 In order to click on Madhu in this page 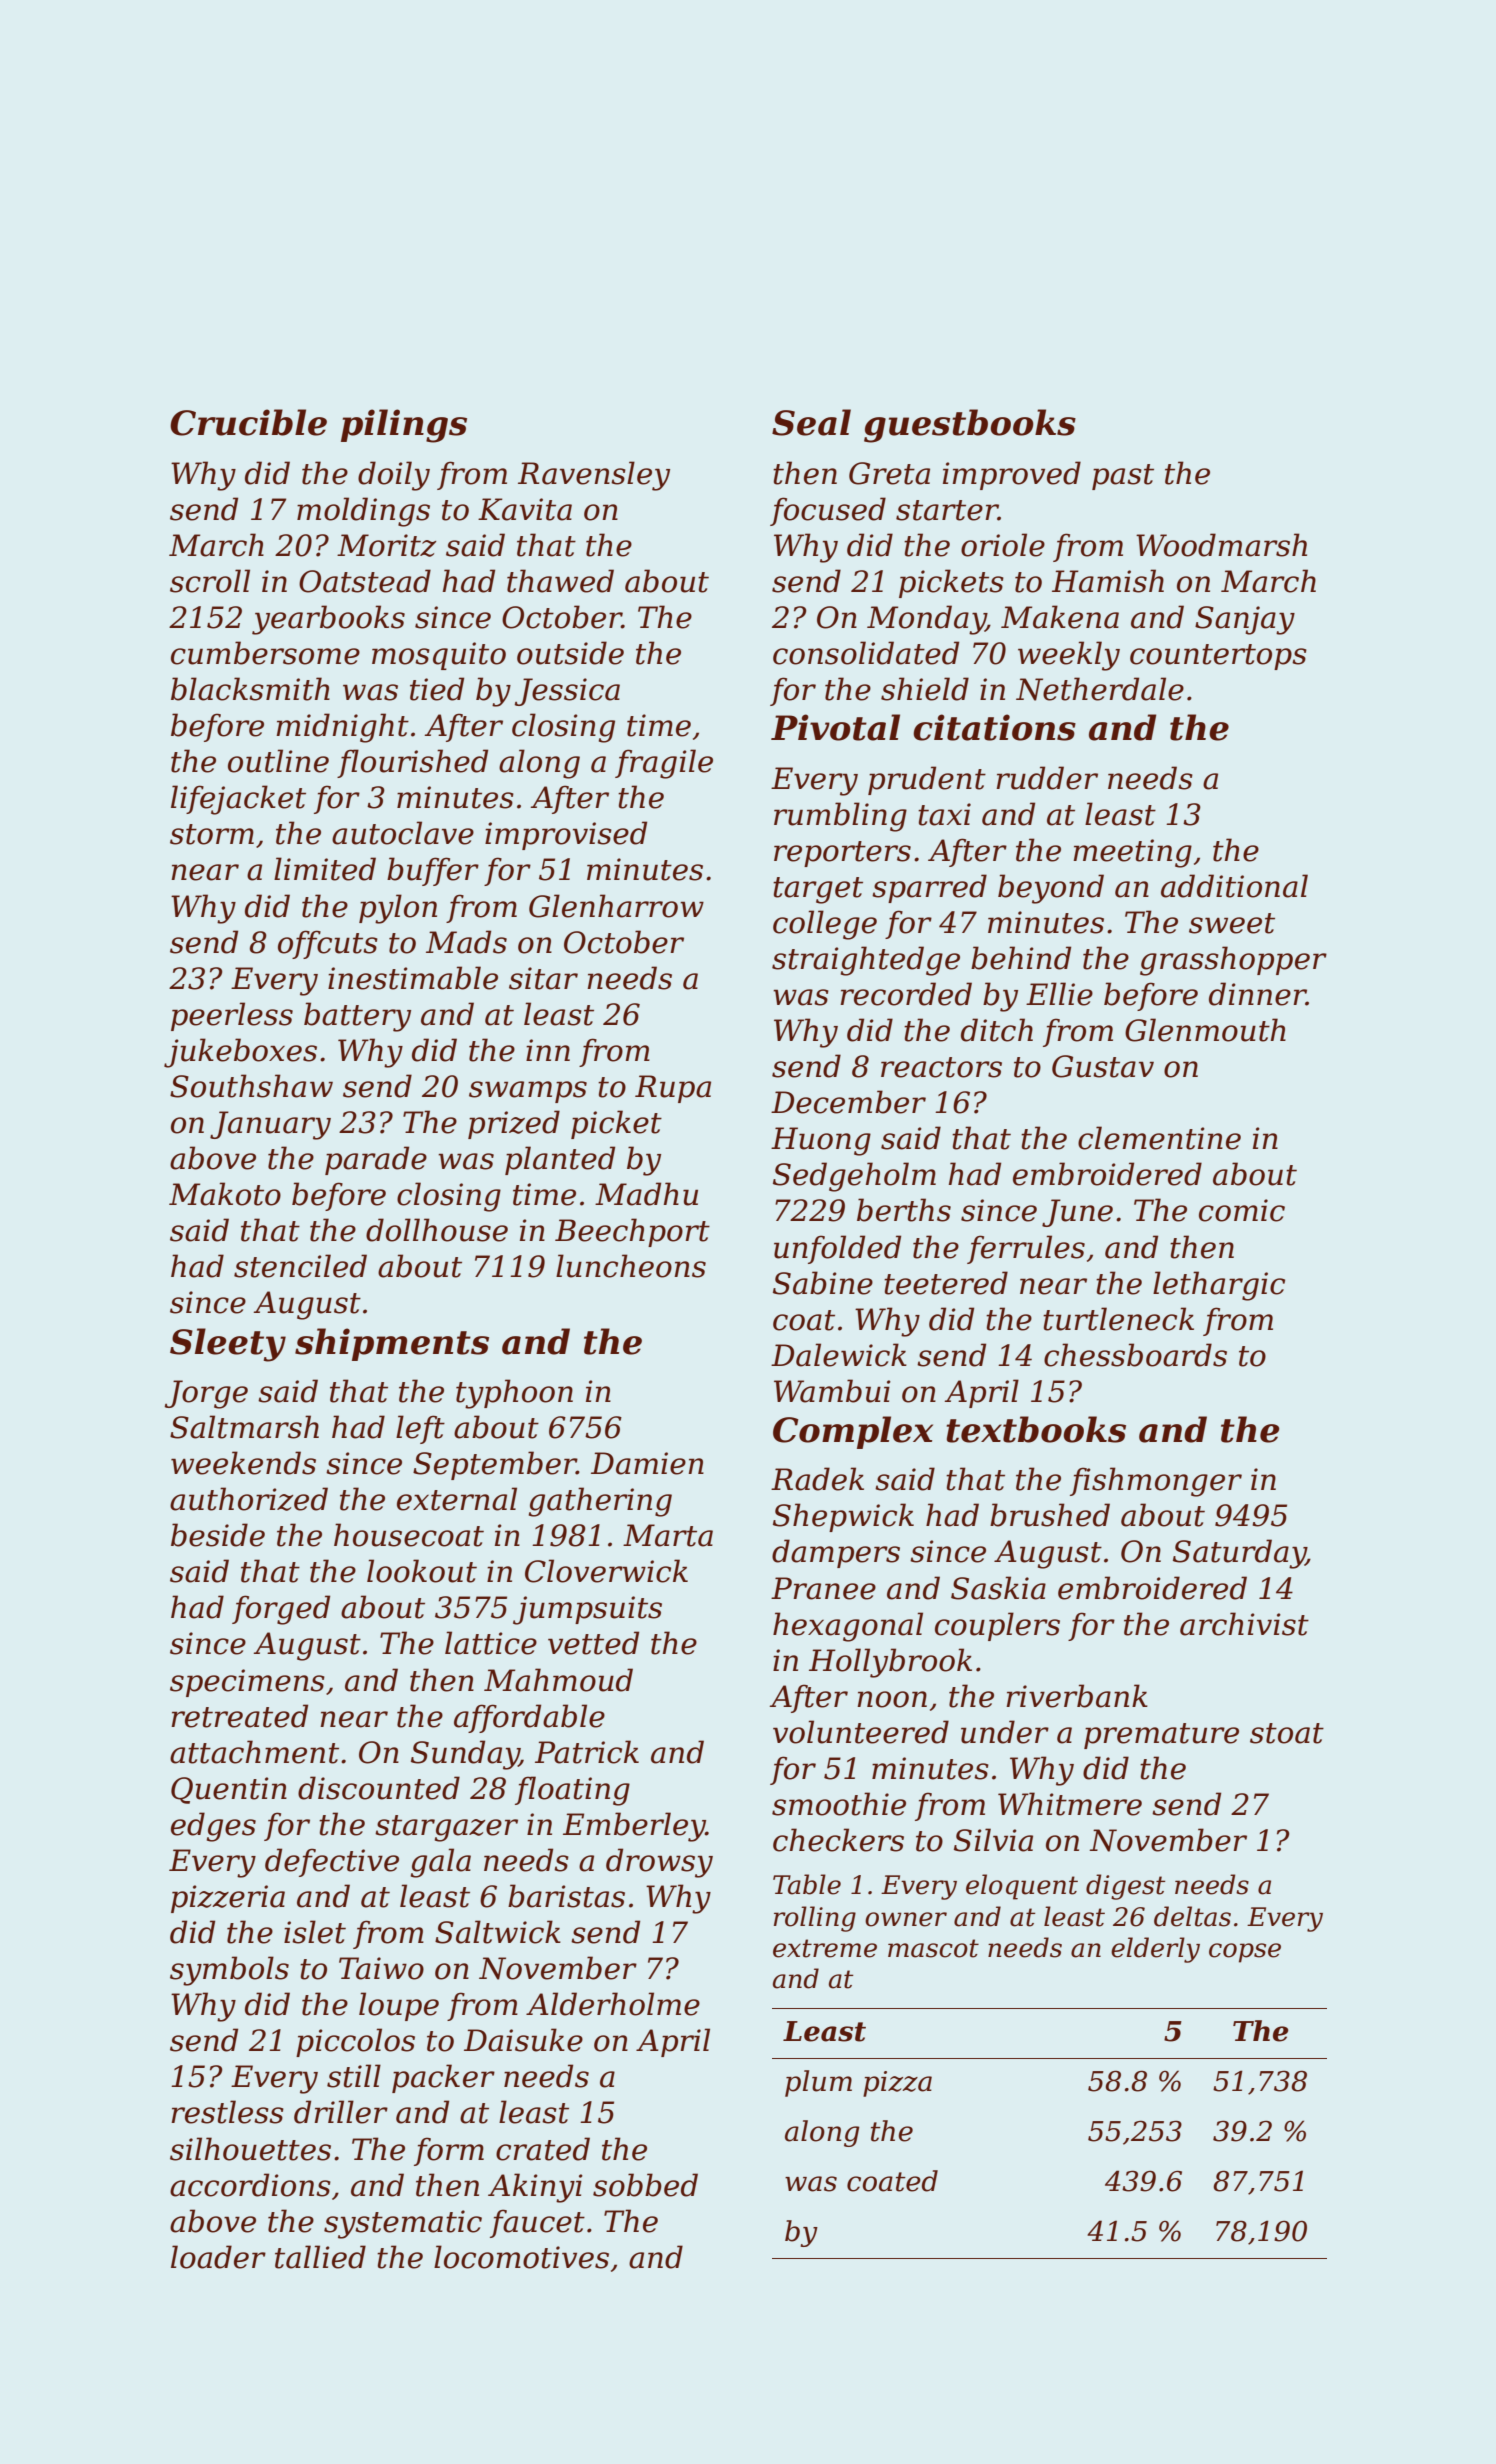, I will do `click(646, 1194)`.
